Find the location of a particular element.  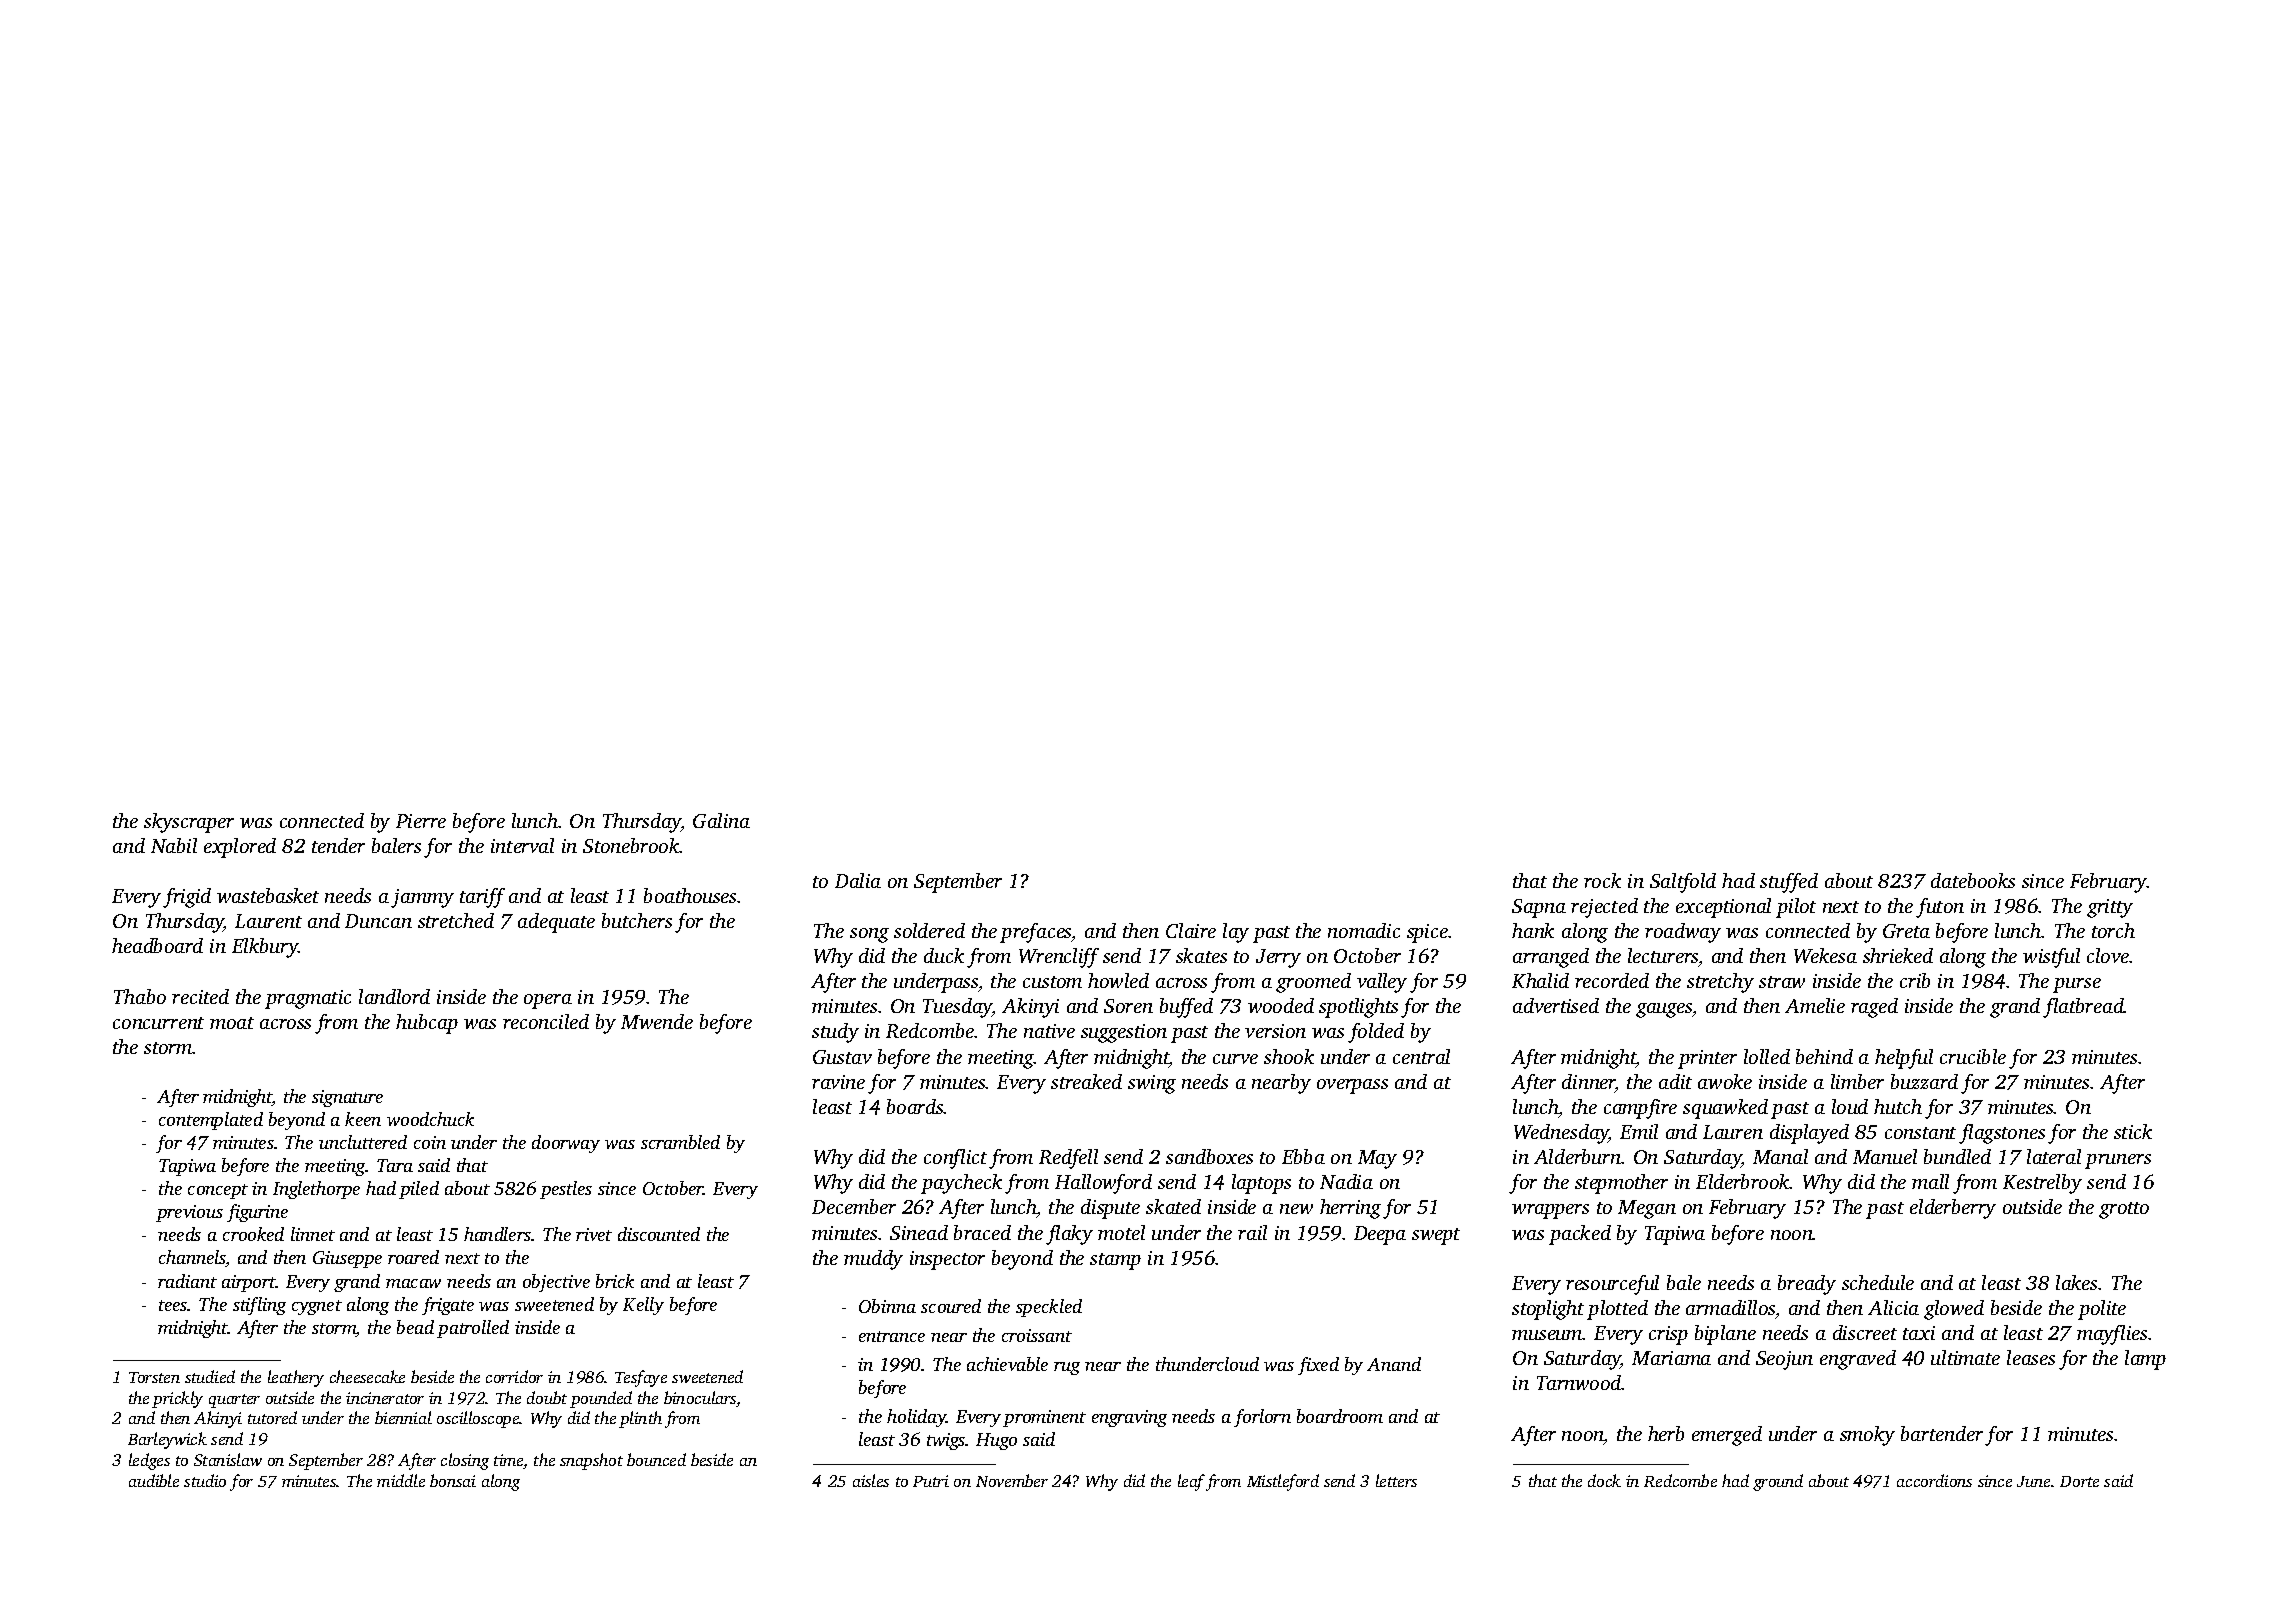

Nadia is located at coordinates (1346, 1181).
